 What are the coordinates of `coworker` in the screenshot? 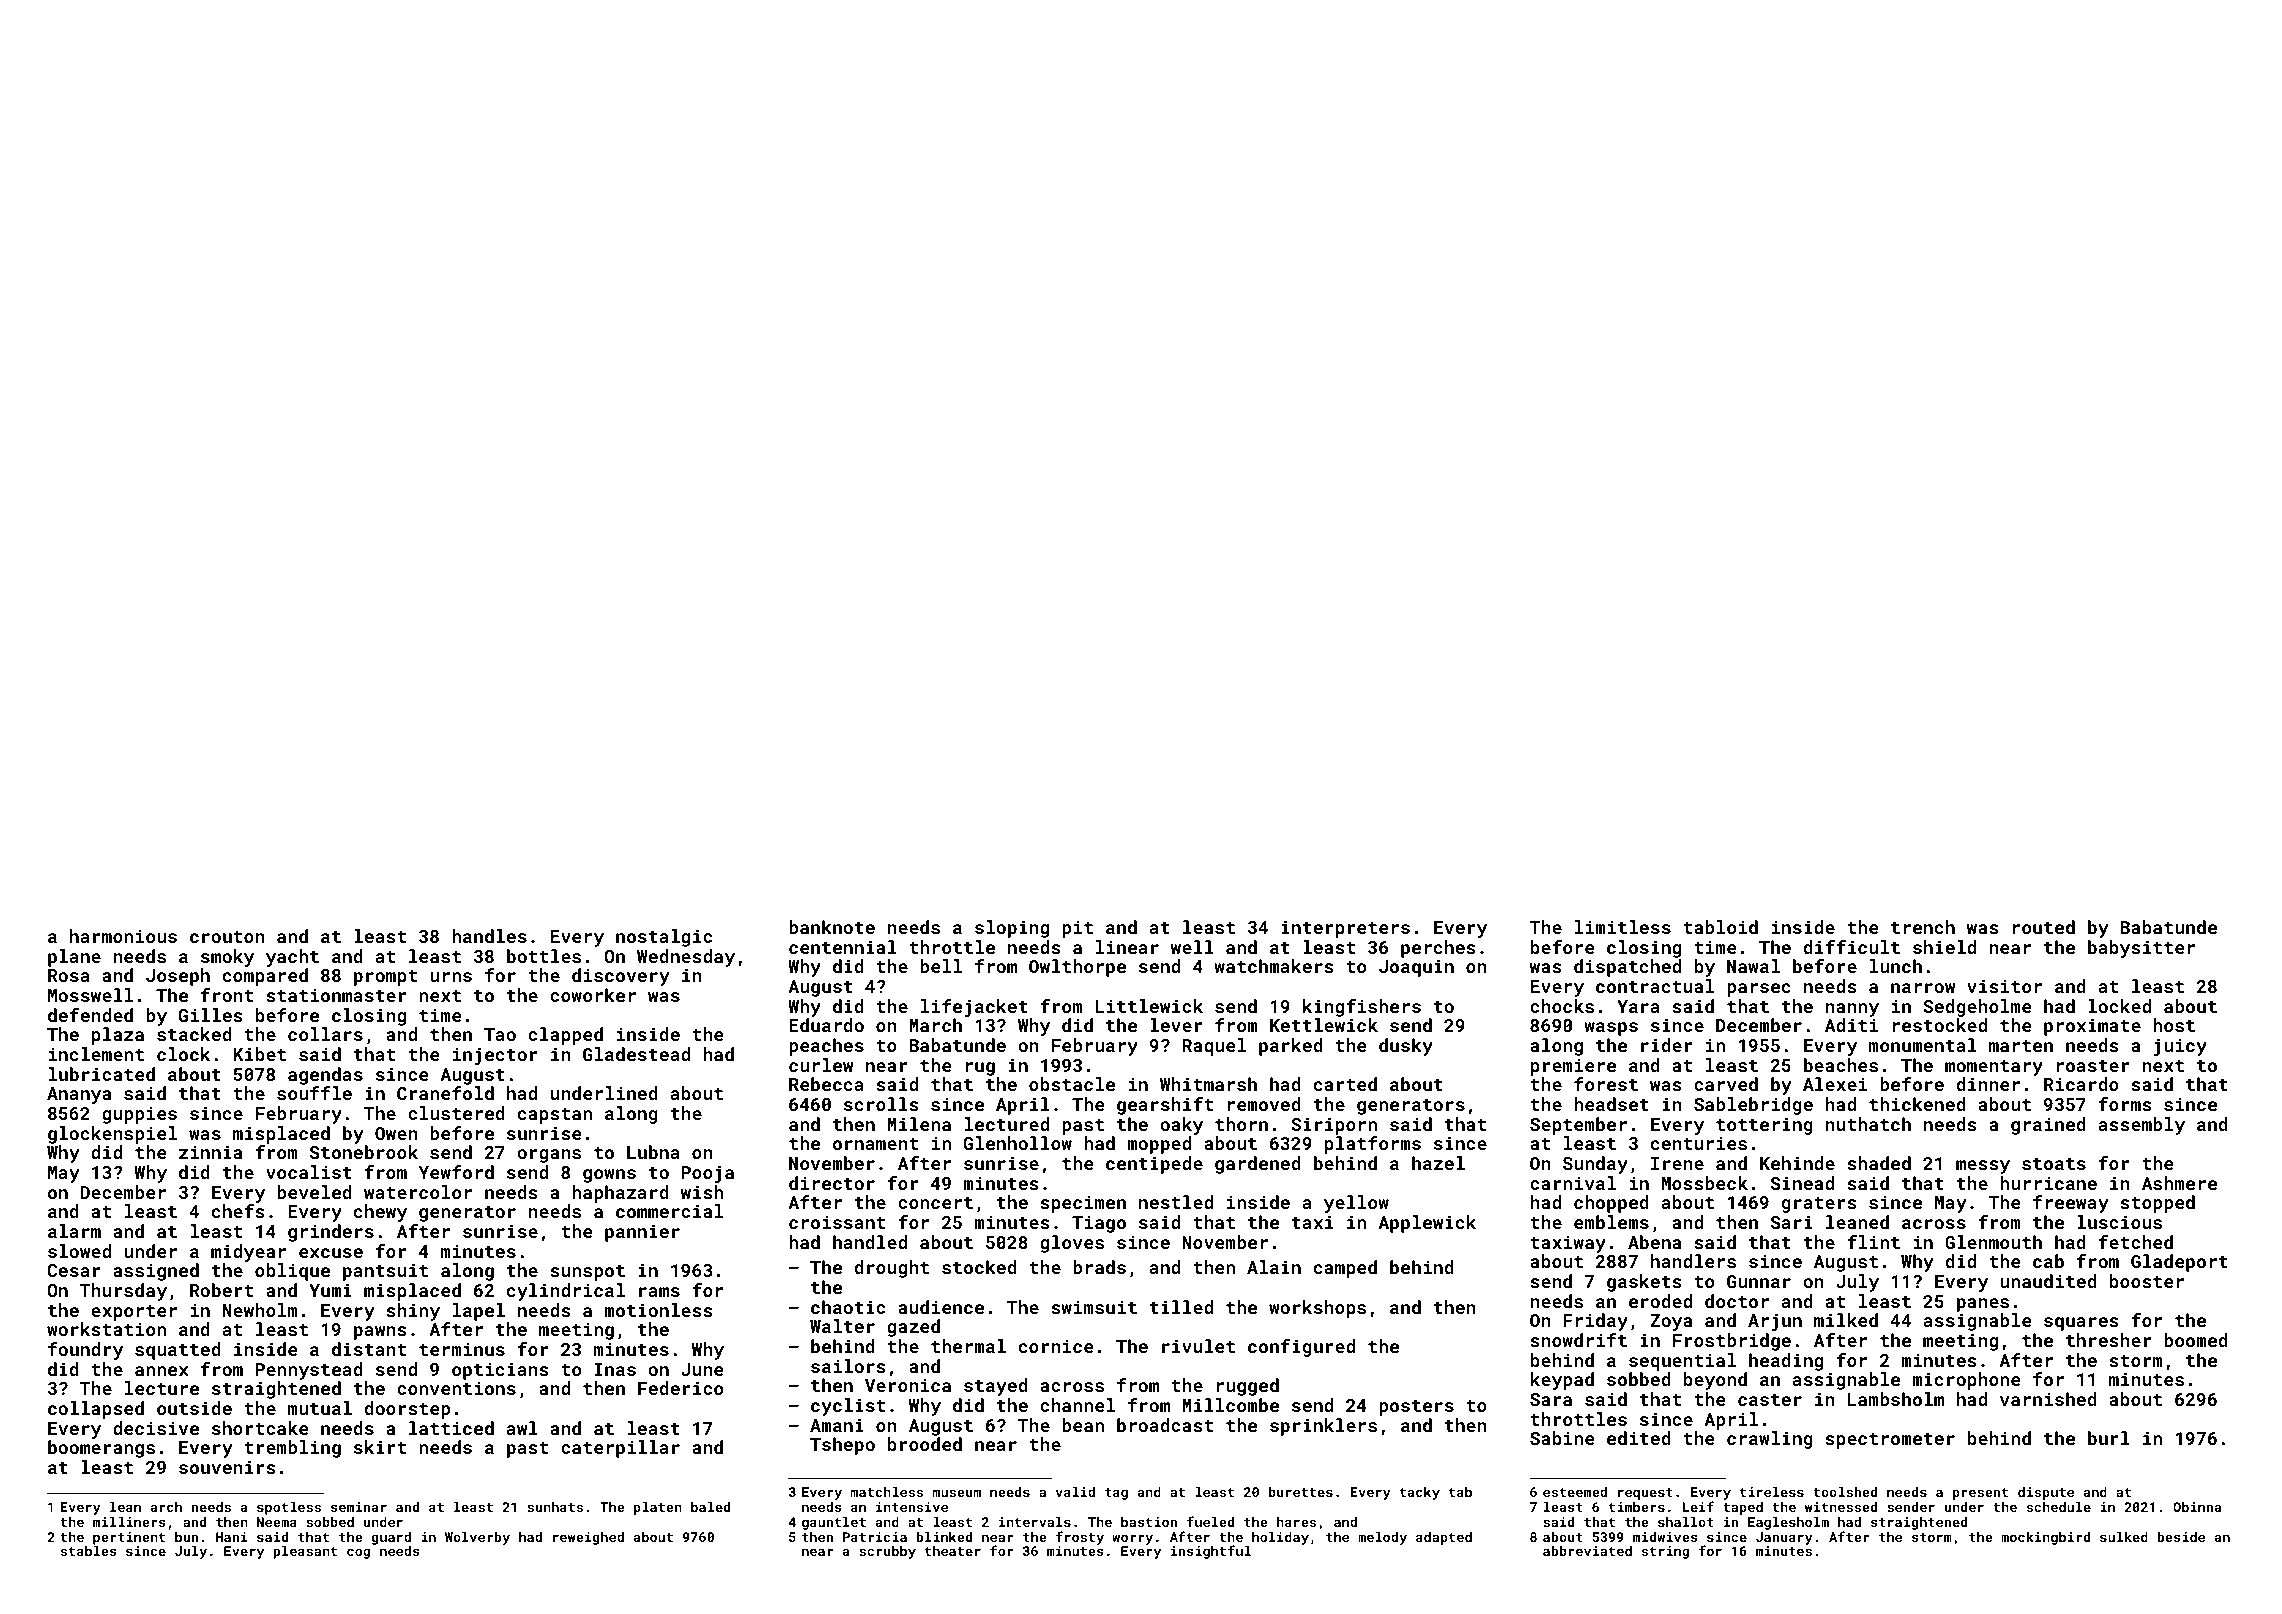 It's located at (593, 995).
